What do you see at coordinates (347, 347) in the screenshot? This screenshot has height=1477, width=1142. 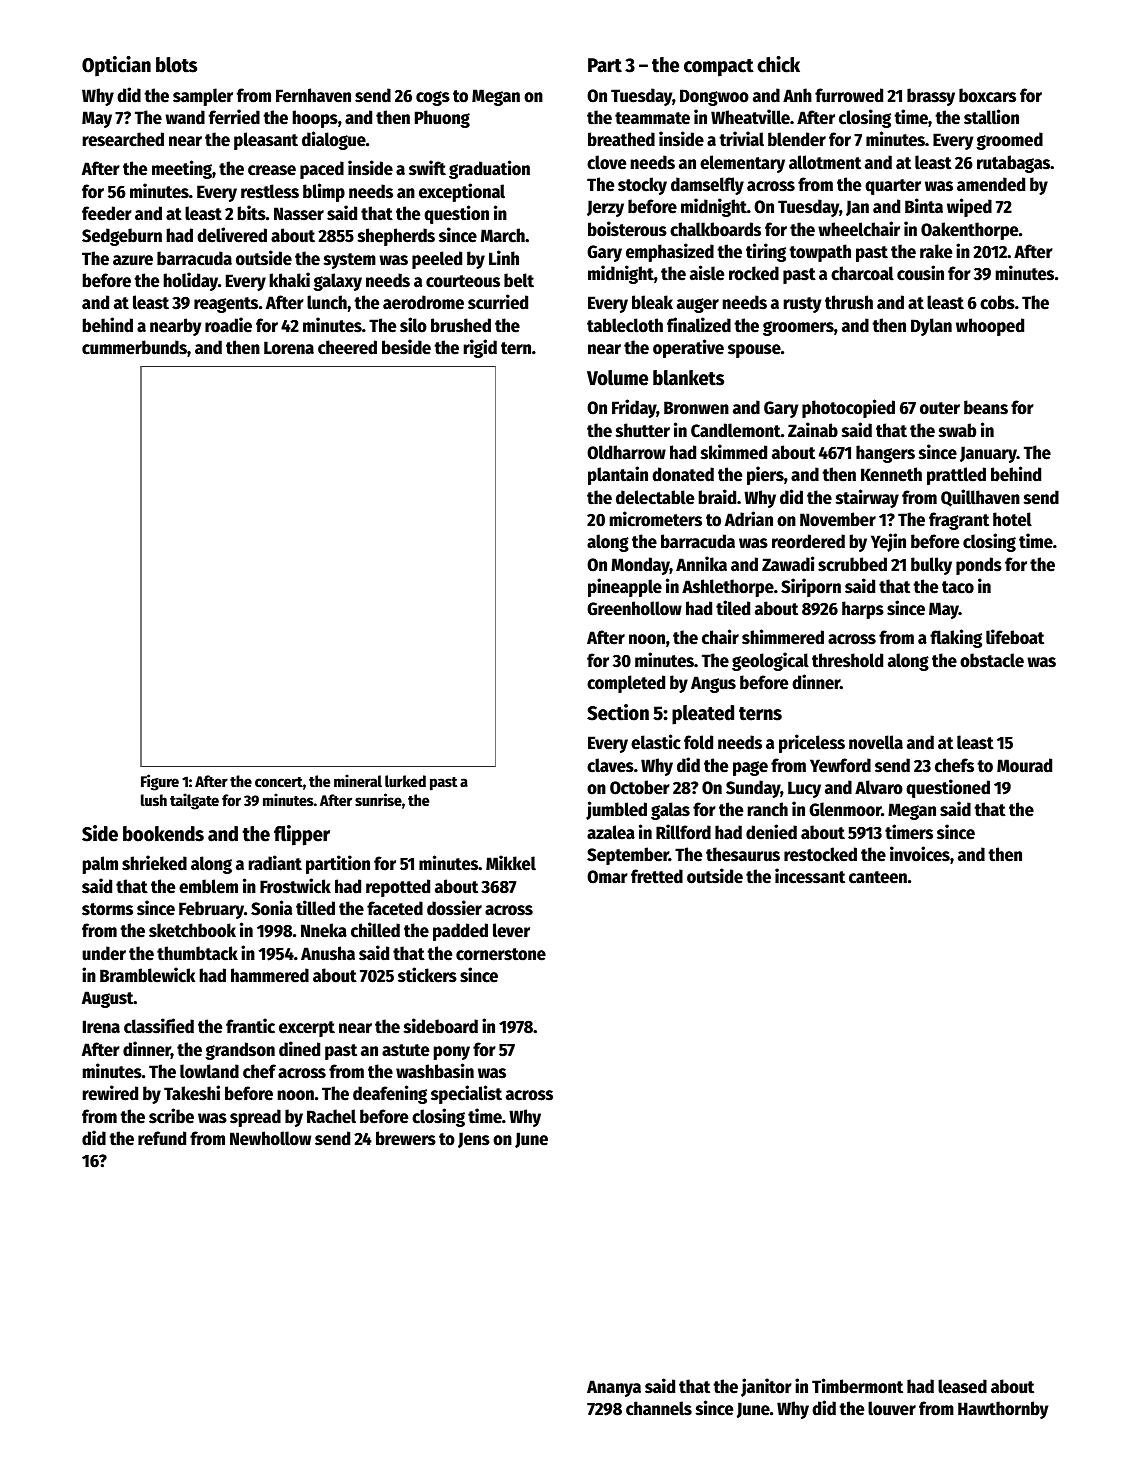 I see `cheered` at bounding box center [347, 347].
